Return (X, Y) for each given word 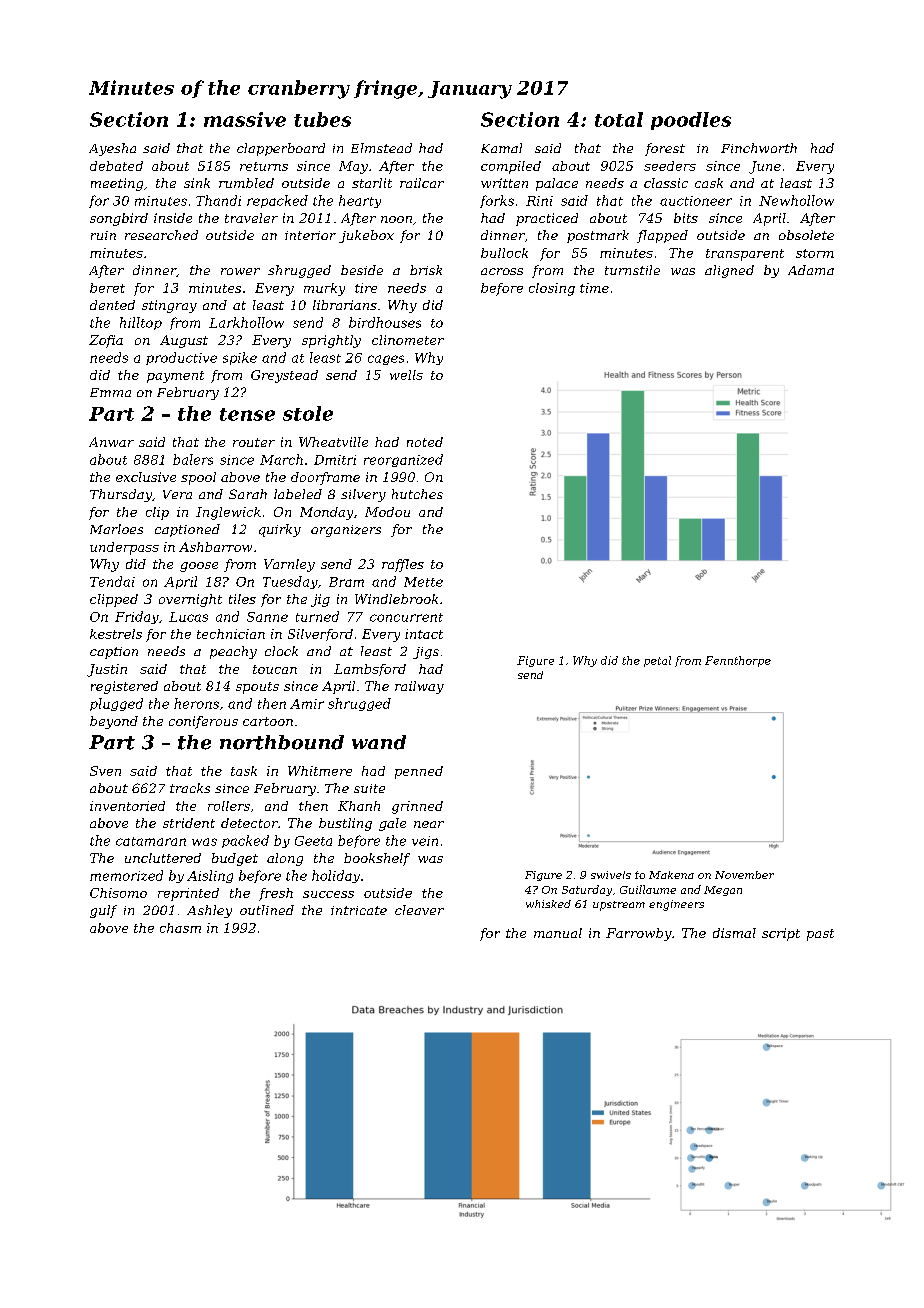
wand (379, 742)
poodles (691, 121)
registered (124, 687)
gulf (103, 911)
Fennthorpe (738, 661)
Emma (110, 392)
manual (558, 933)
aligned (729, 271)
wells (406, 375)
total (619, 119)
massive (245, 119)
